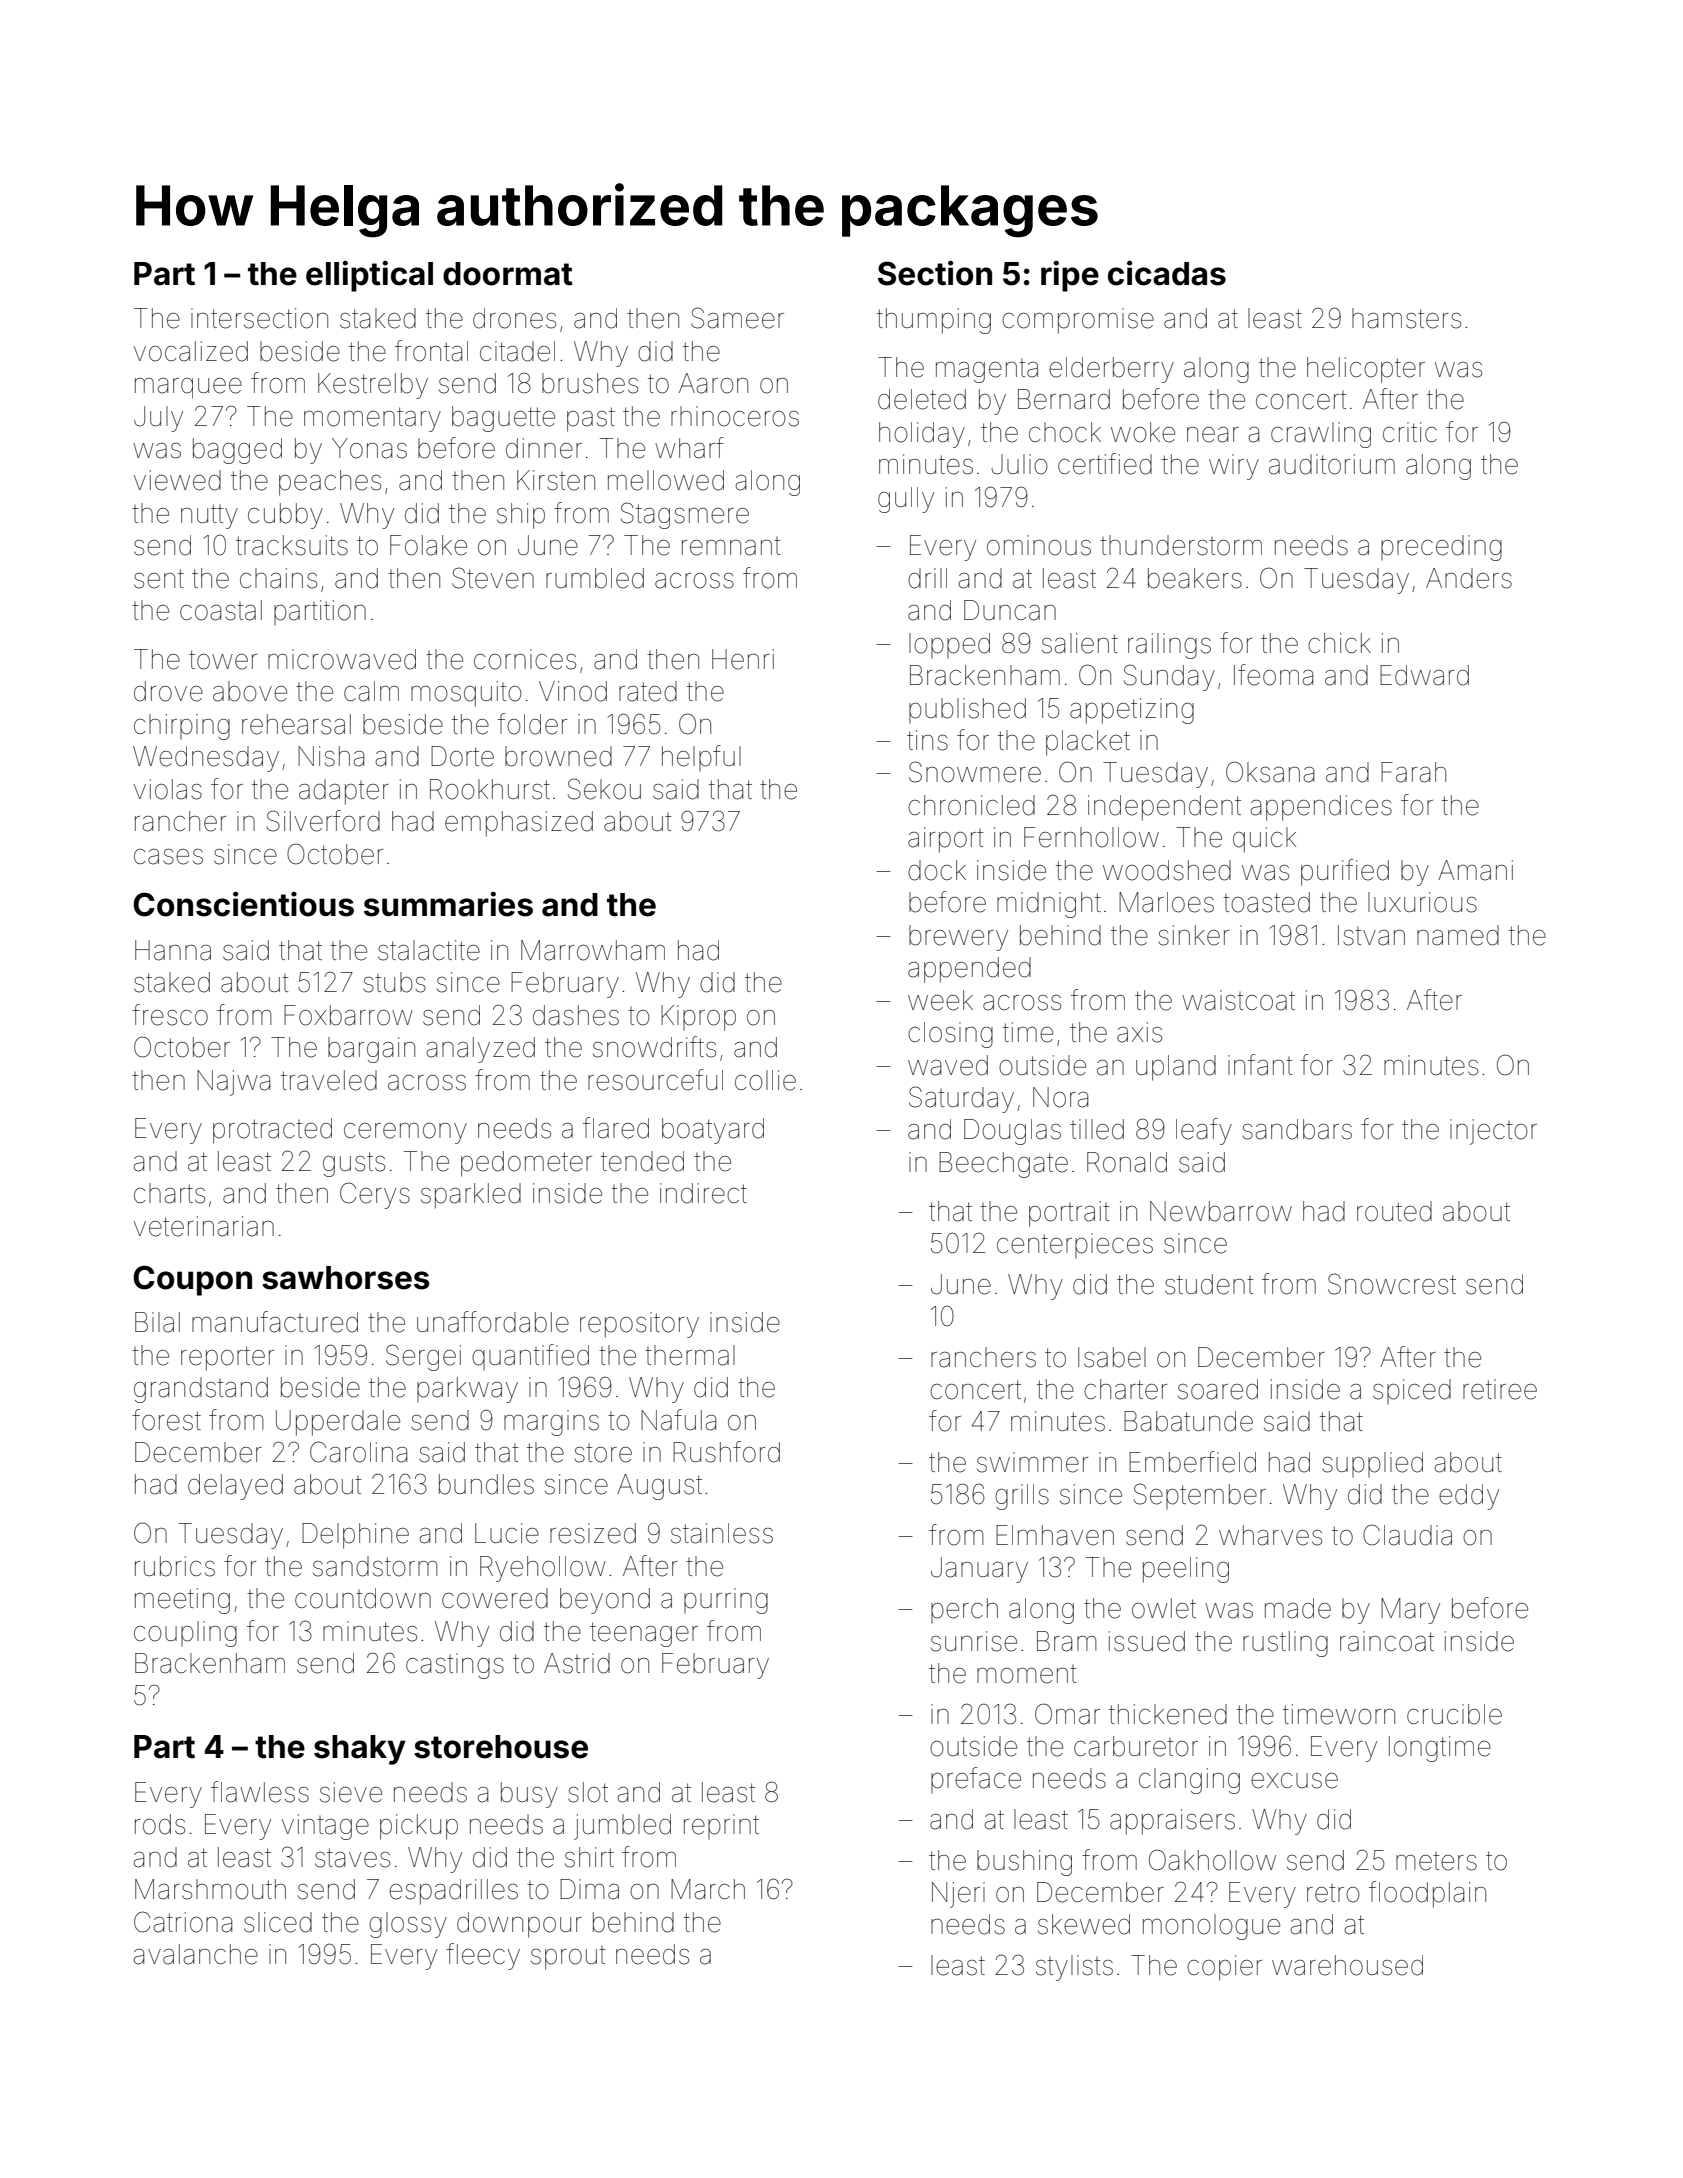 This screenshot has width=1683, height=2178. I want to click on elliptical, so click(369, 276).
